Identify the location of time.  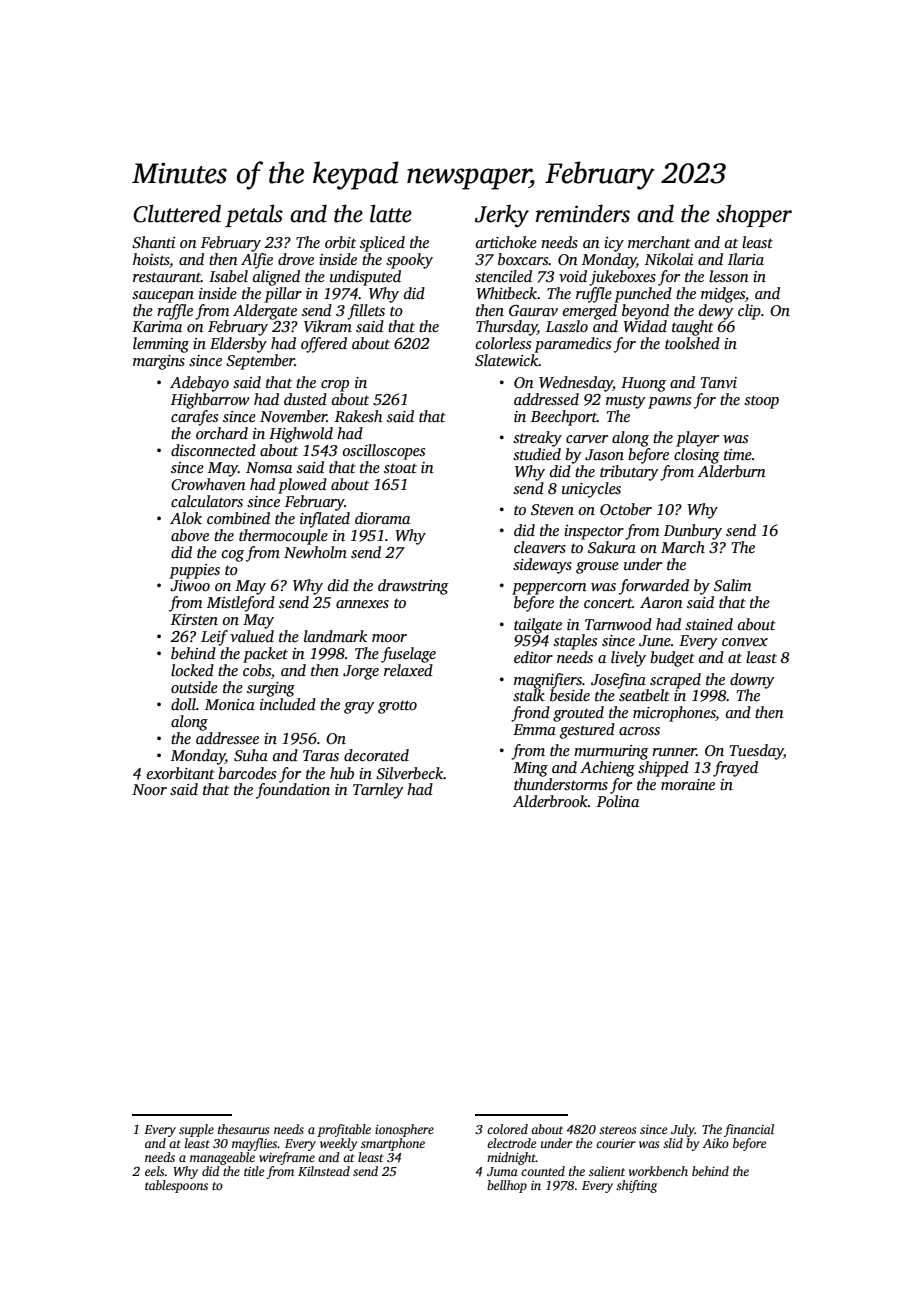
(738, 454).
